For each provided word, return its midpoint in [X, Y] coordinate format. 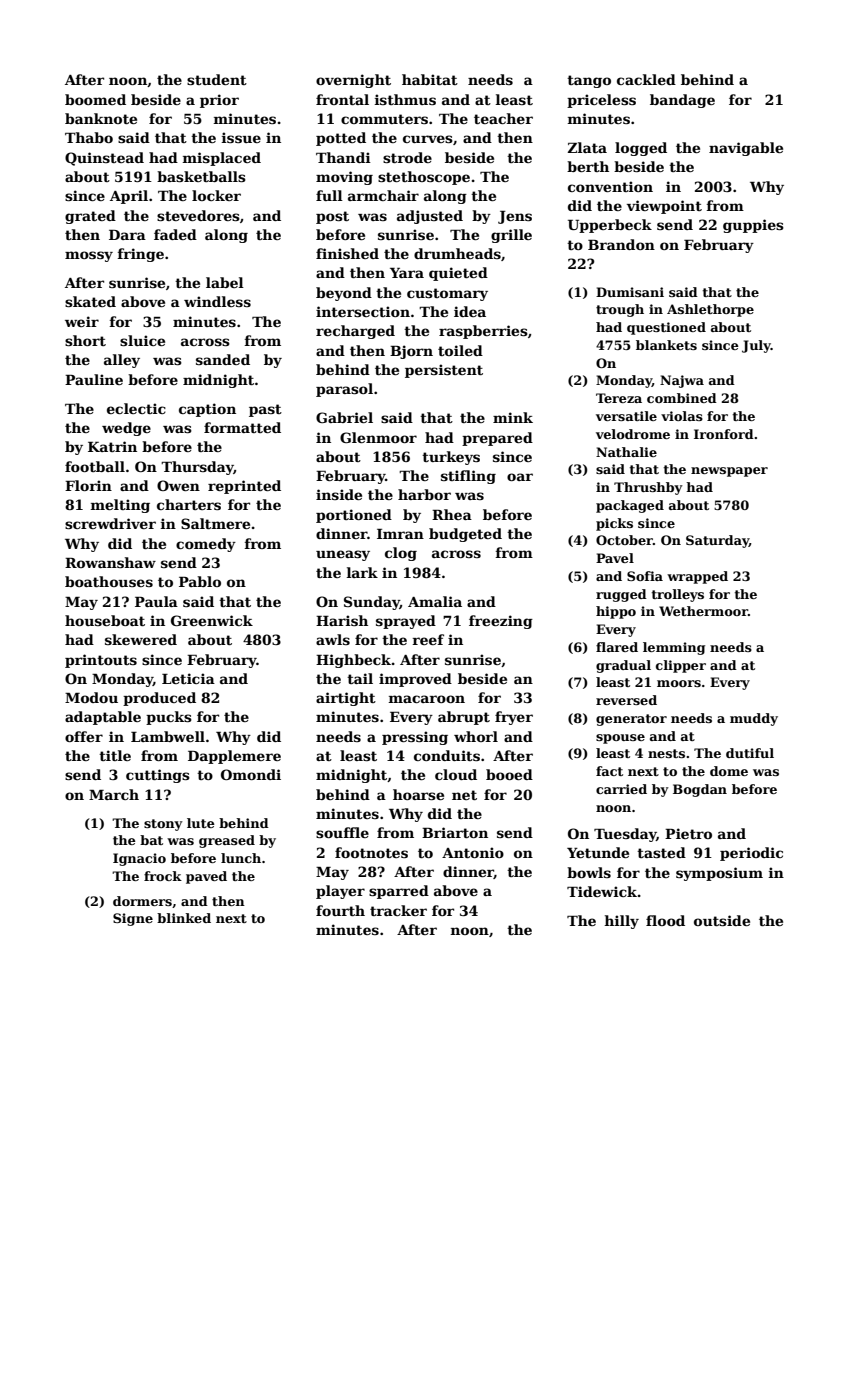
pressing [415, 738]
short [85, 340]
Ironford [724, 434]
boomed [95, 99]
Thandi [343, 157]
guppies [753, 226]
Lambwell [168, 736]
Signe [133, 919]
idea [470, 311]
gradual [623, 666]
